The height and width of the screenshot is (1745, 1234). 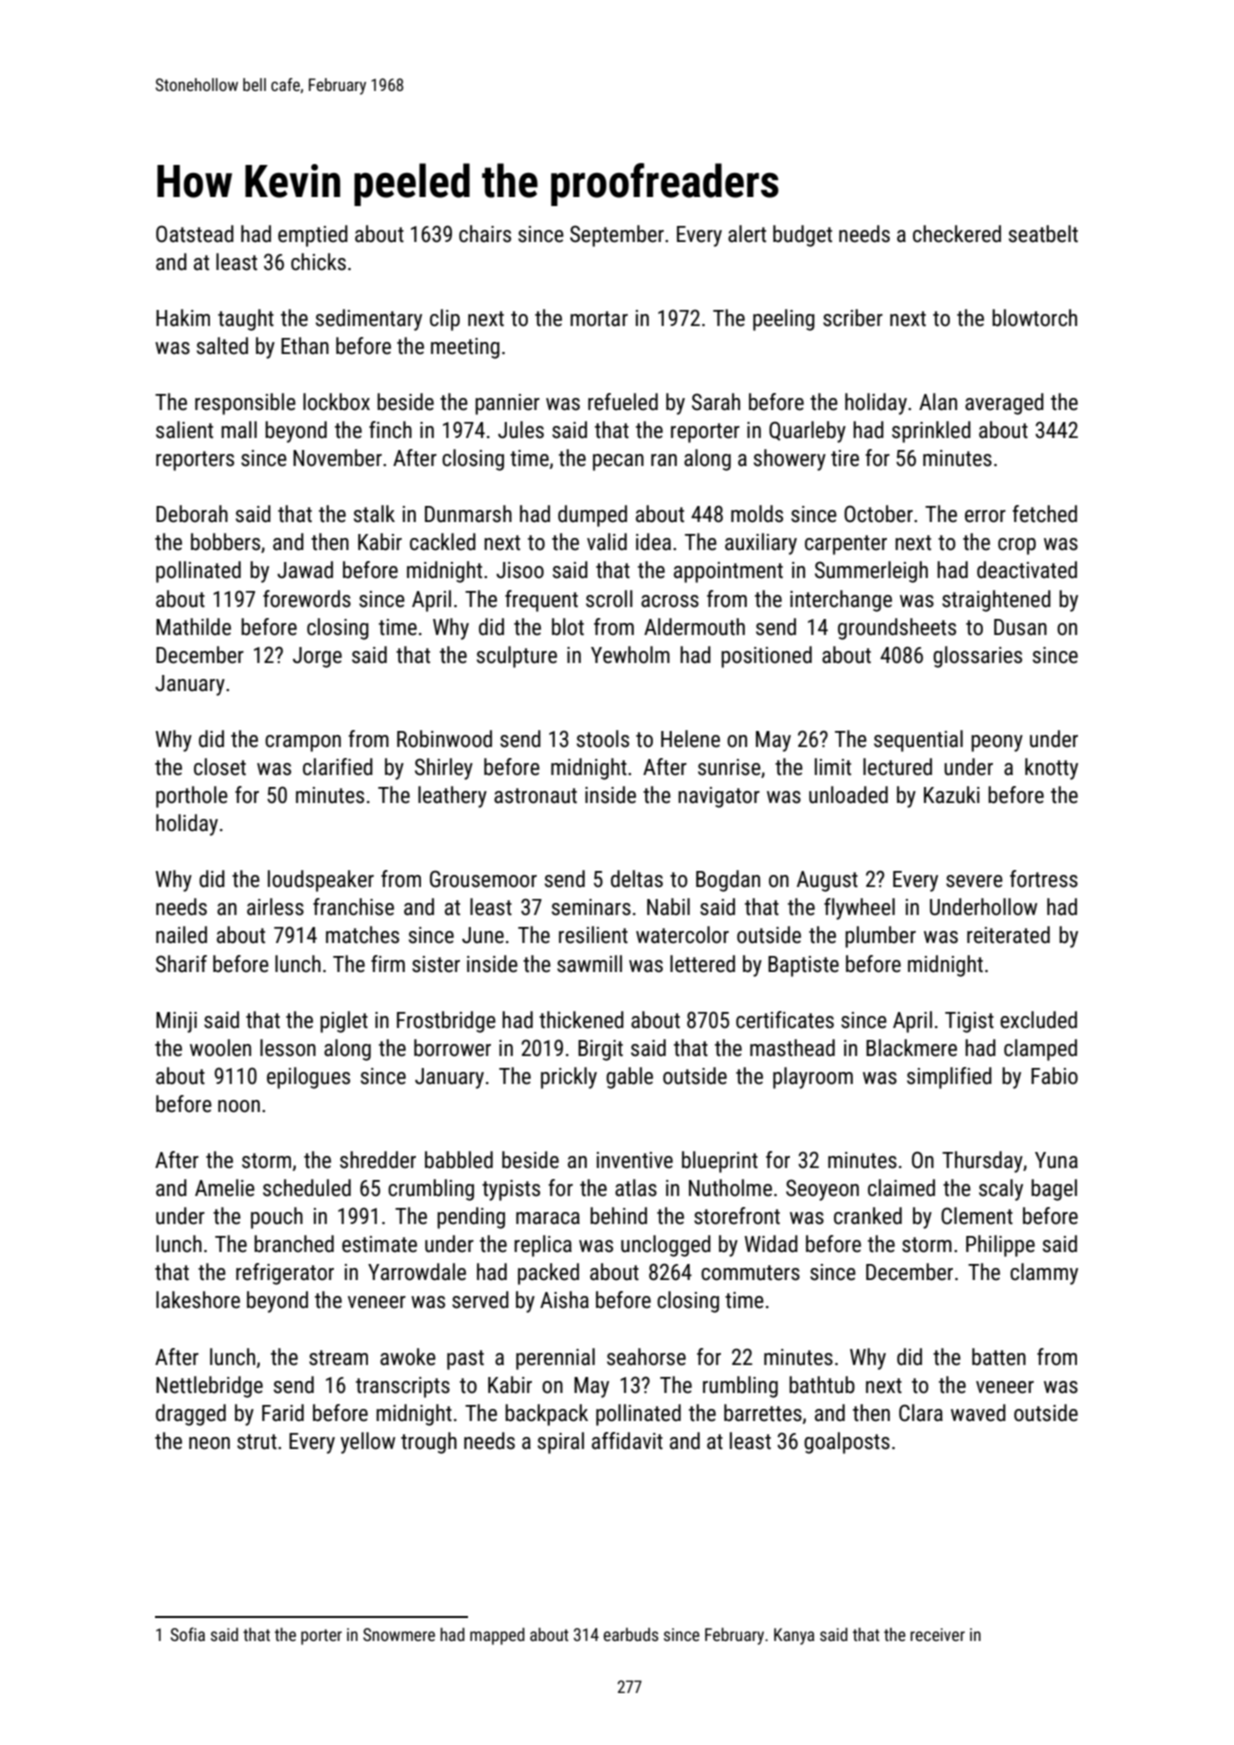 What do you see at coordinates (1027, 570) in the screenshot?
I see `deactivated` at bounding box center [1027, 570].
